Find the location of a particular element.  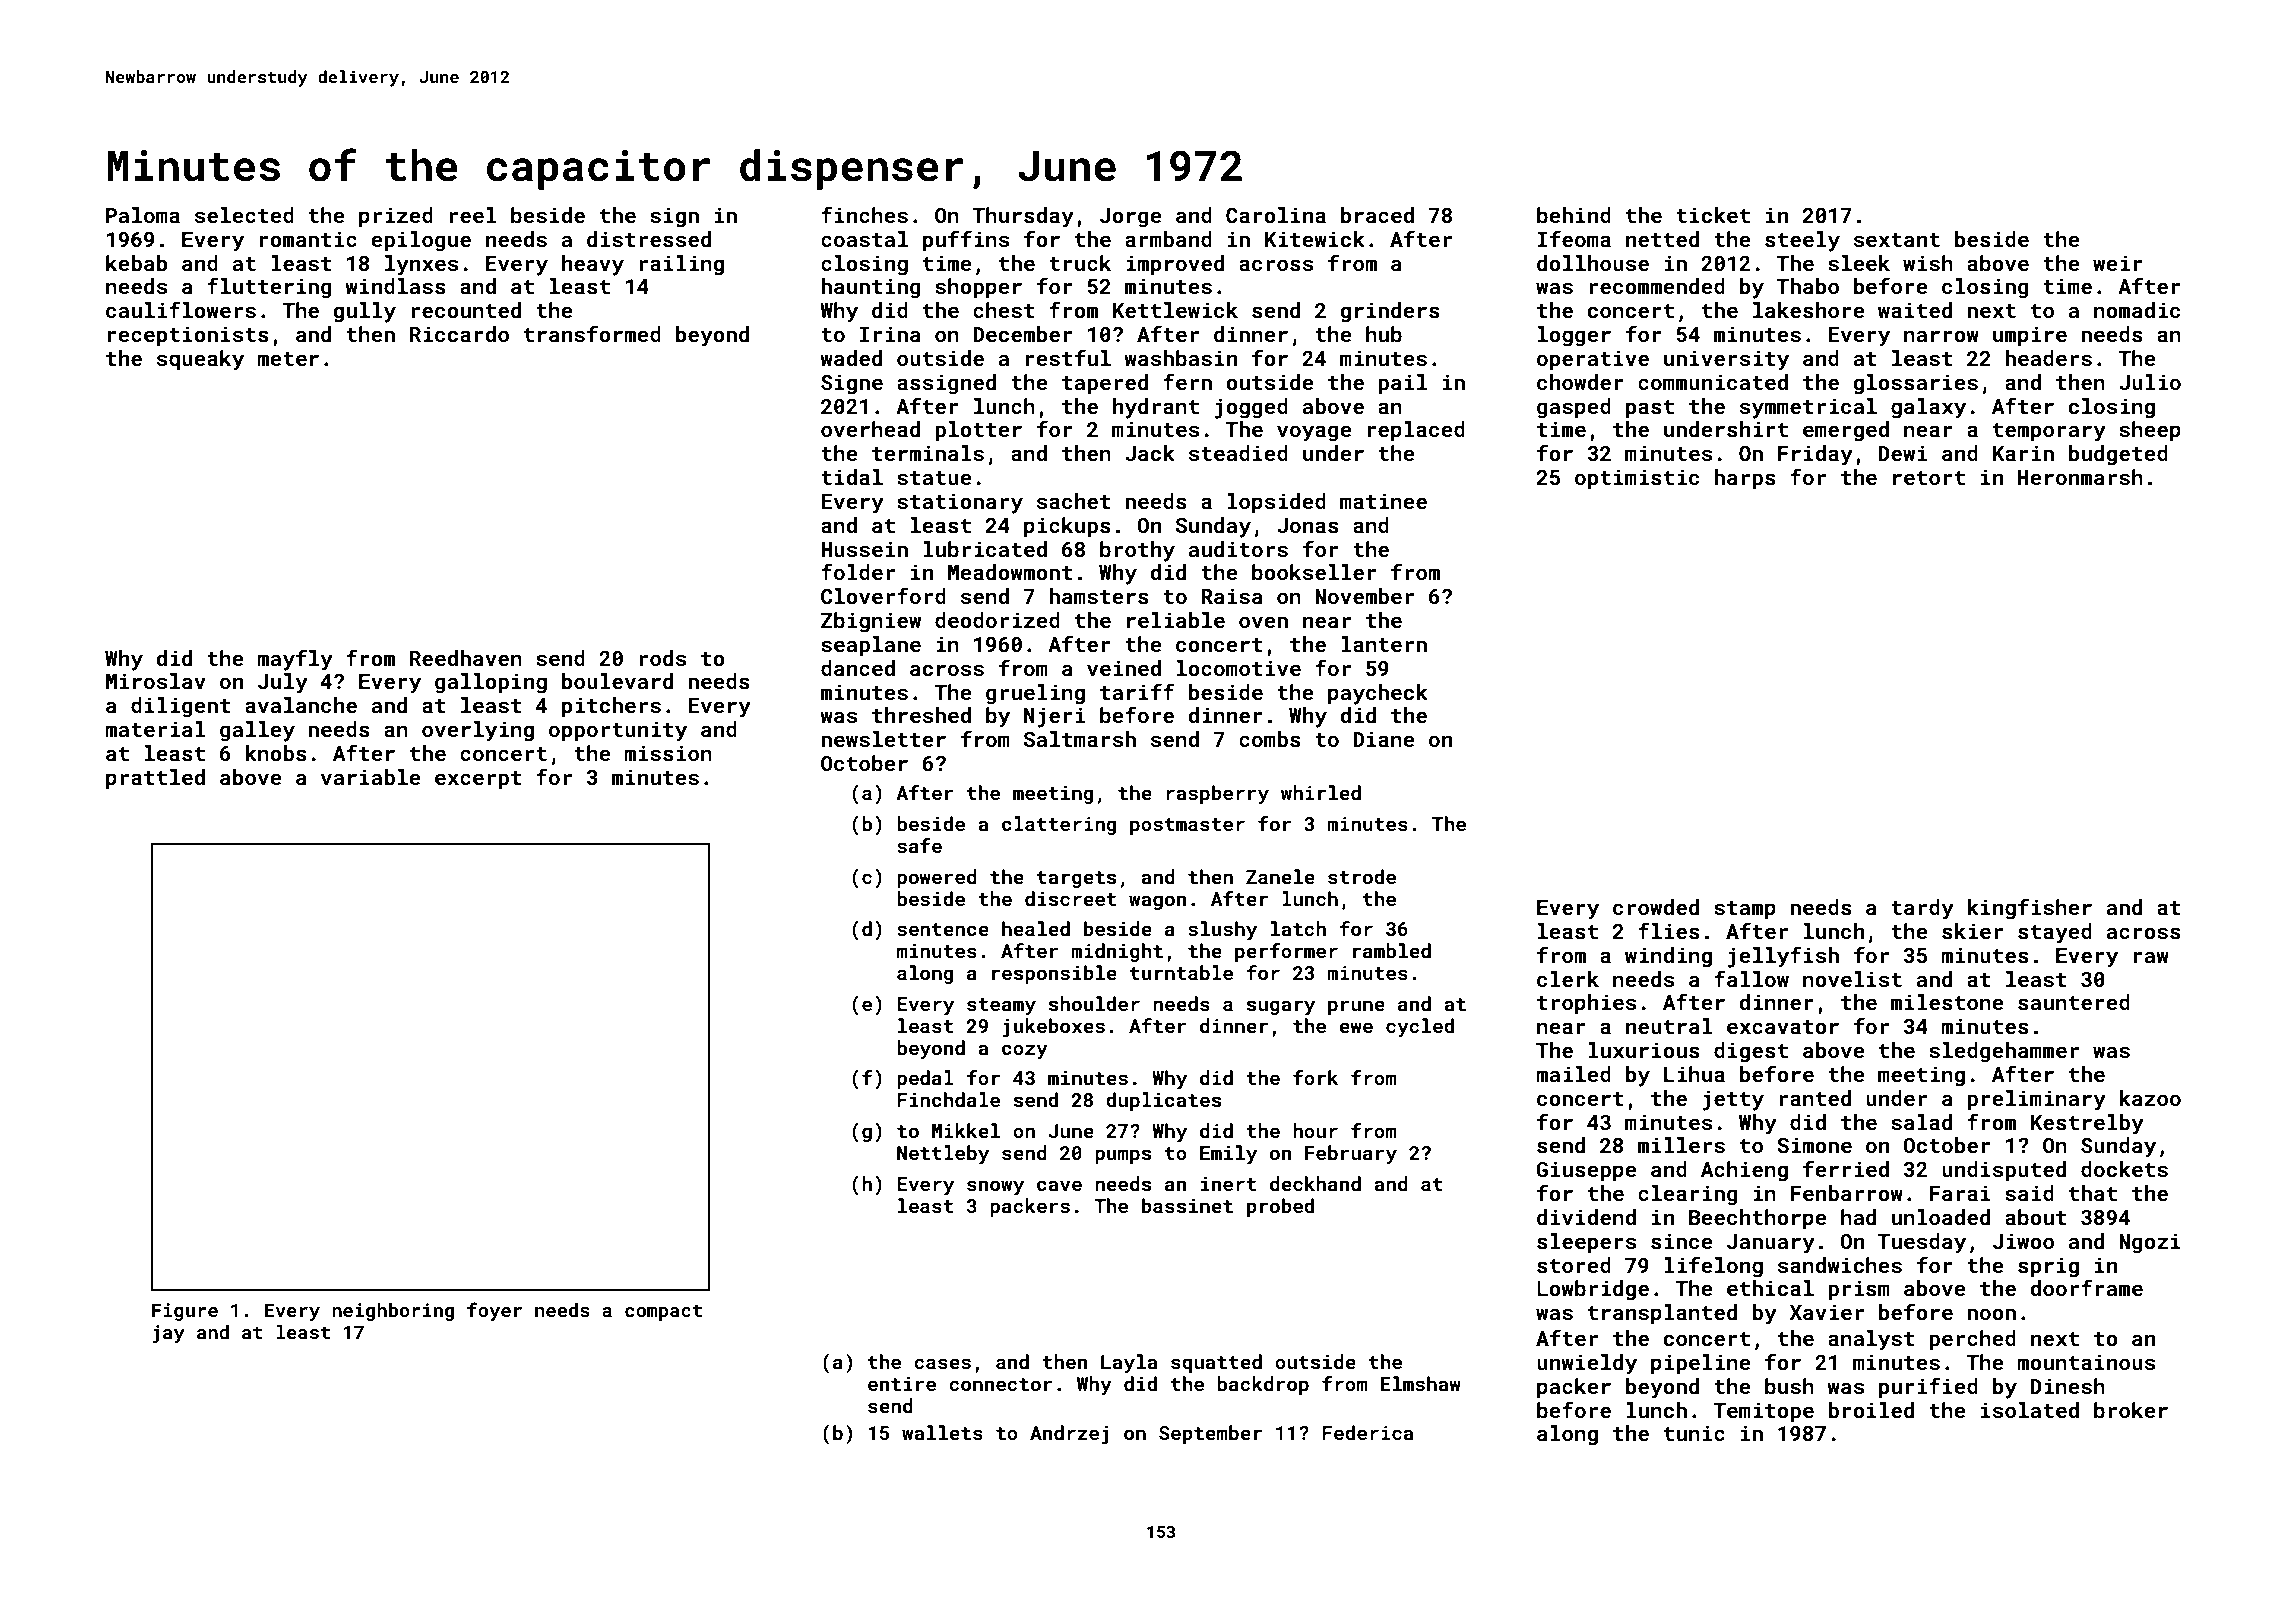

ticket is located at coordinates (1713, 215).
